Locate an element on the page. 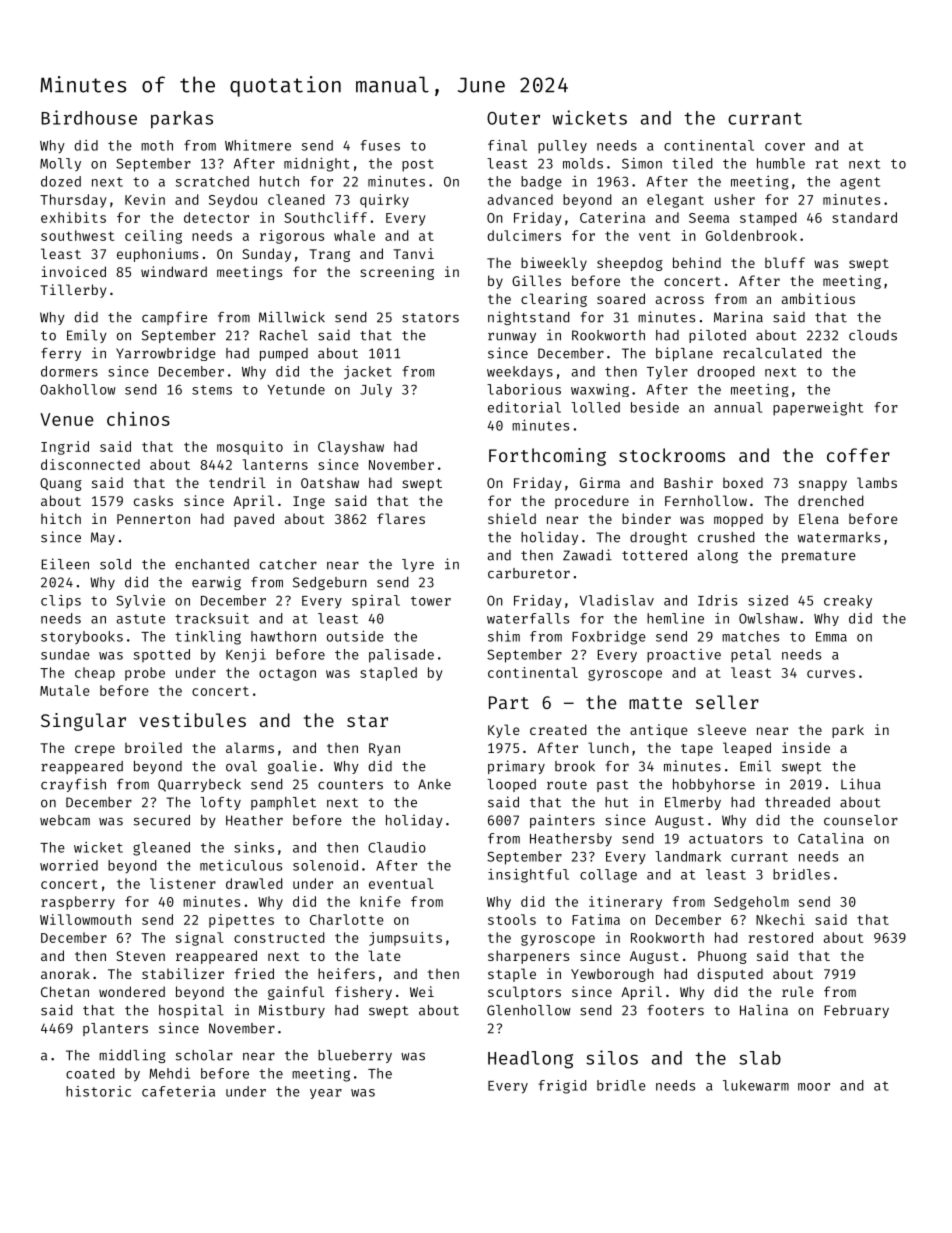 This page has width=952, height=1233. waterfalls is located at coordinates (528, 618).
